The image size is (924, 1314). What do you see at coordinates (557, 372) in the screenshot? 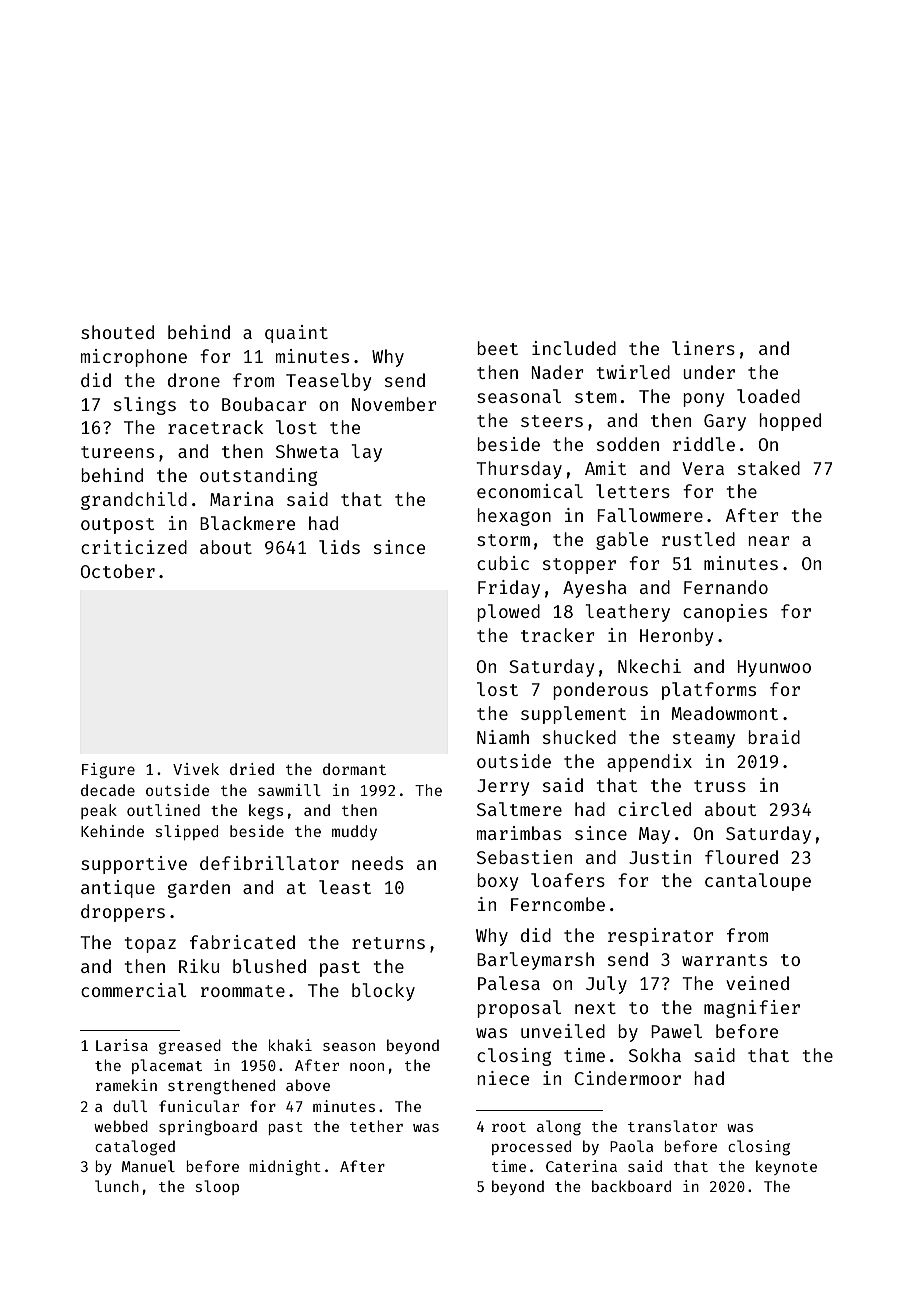
I see `Nader` at bounding box center [557, 372].
